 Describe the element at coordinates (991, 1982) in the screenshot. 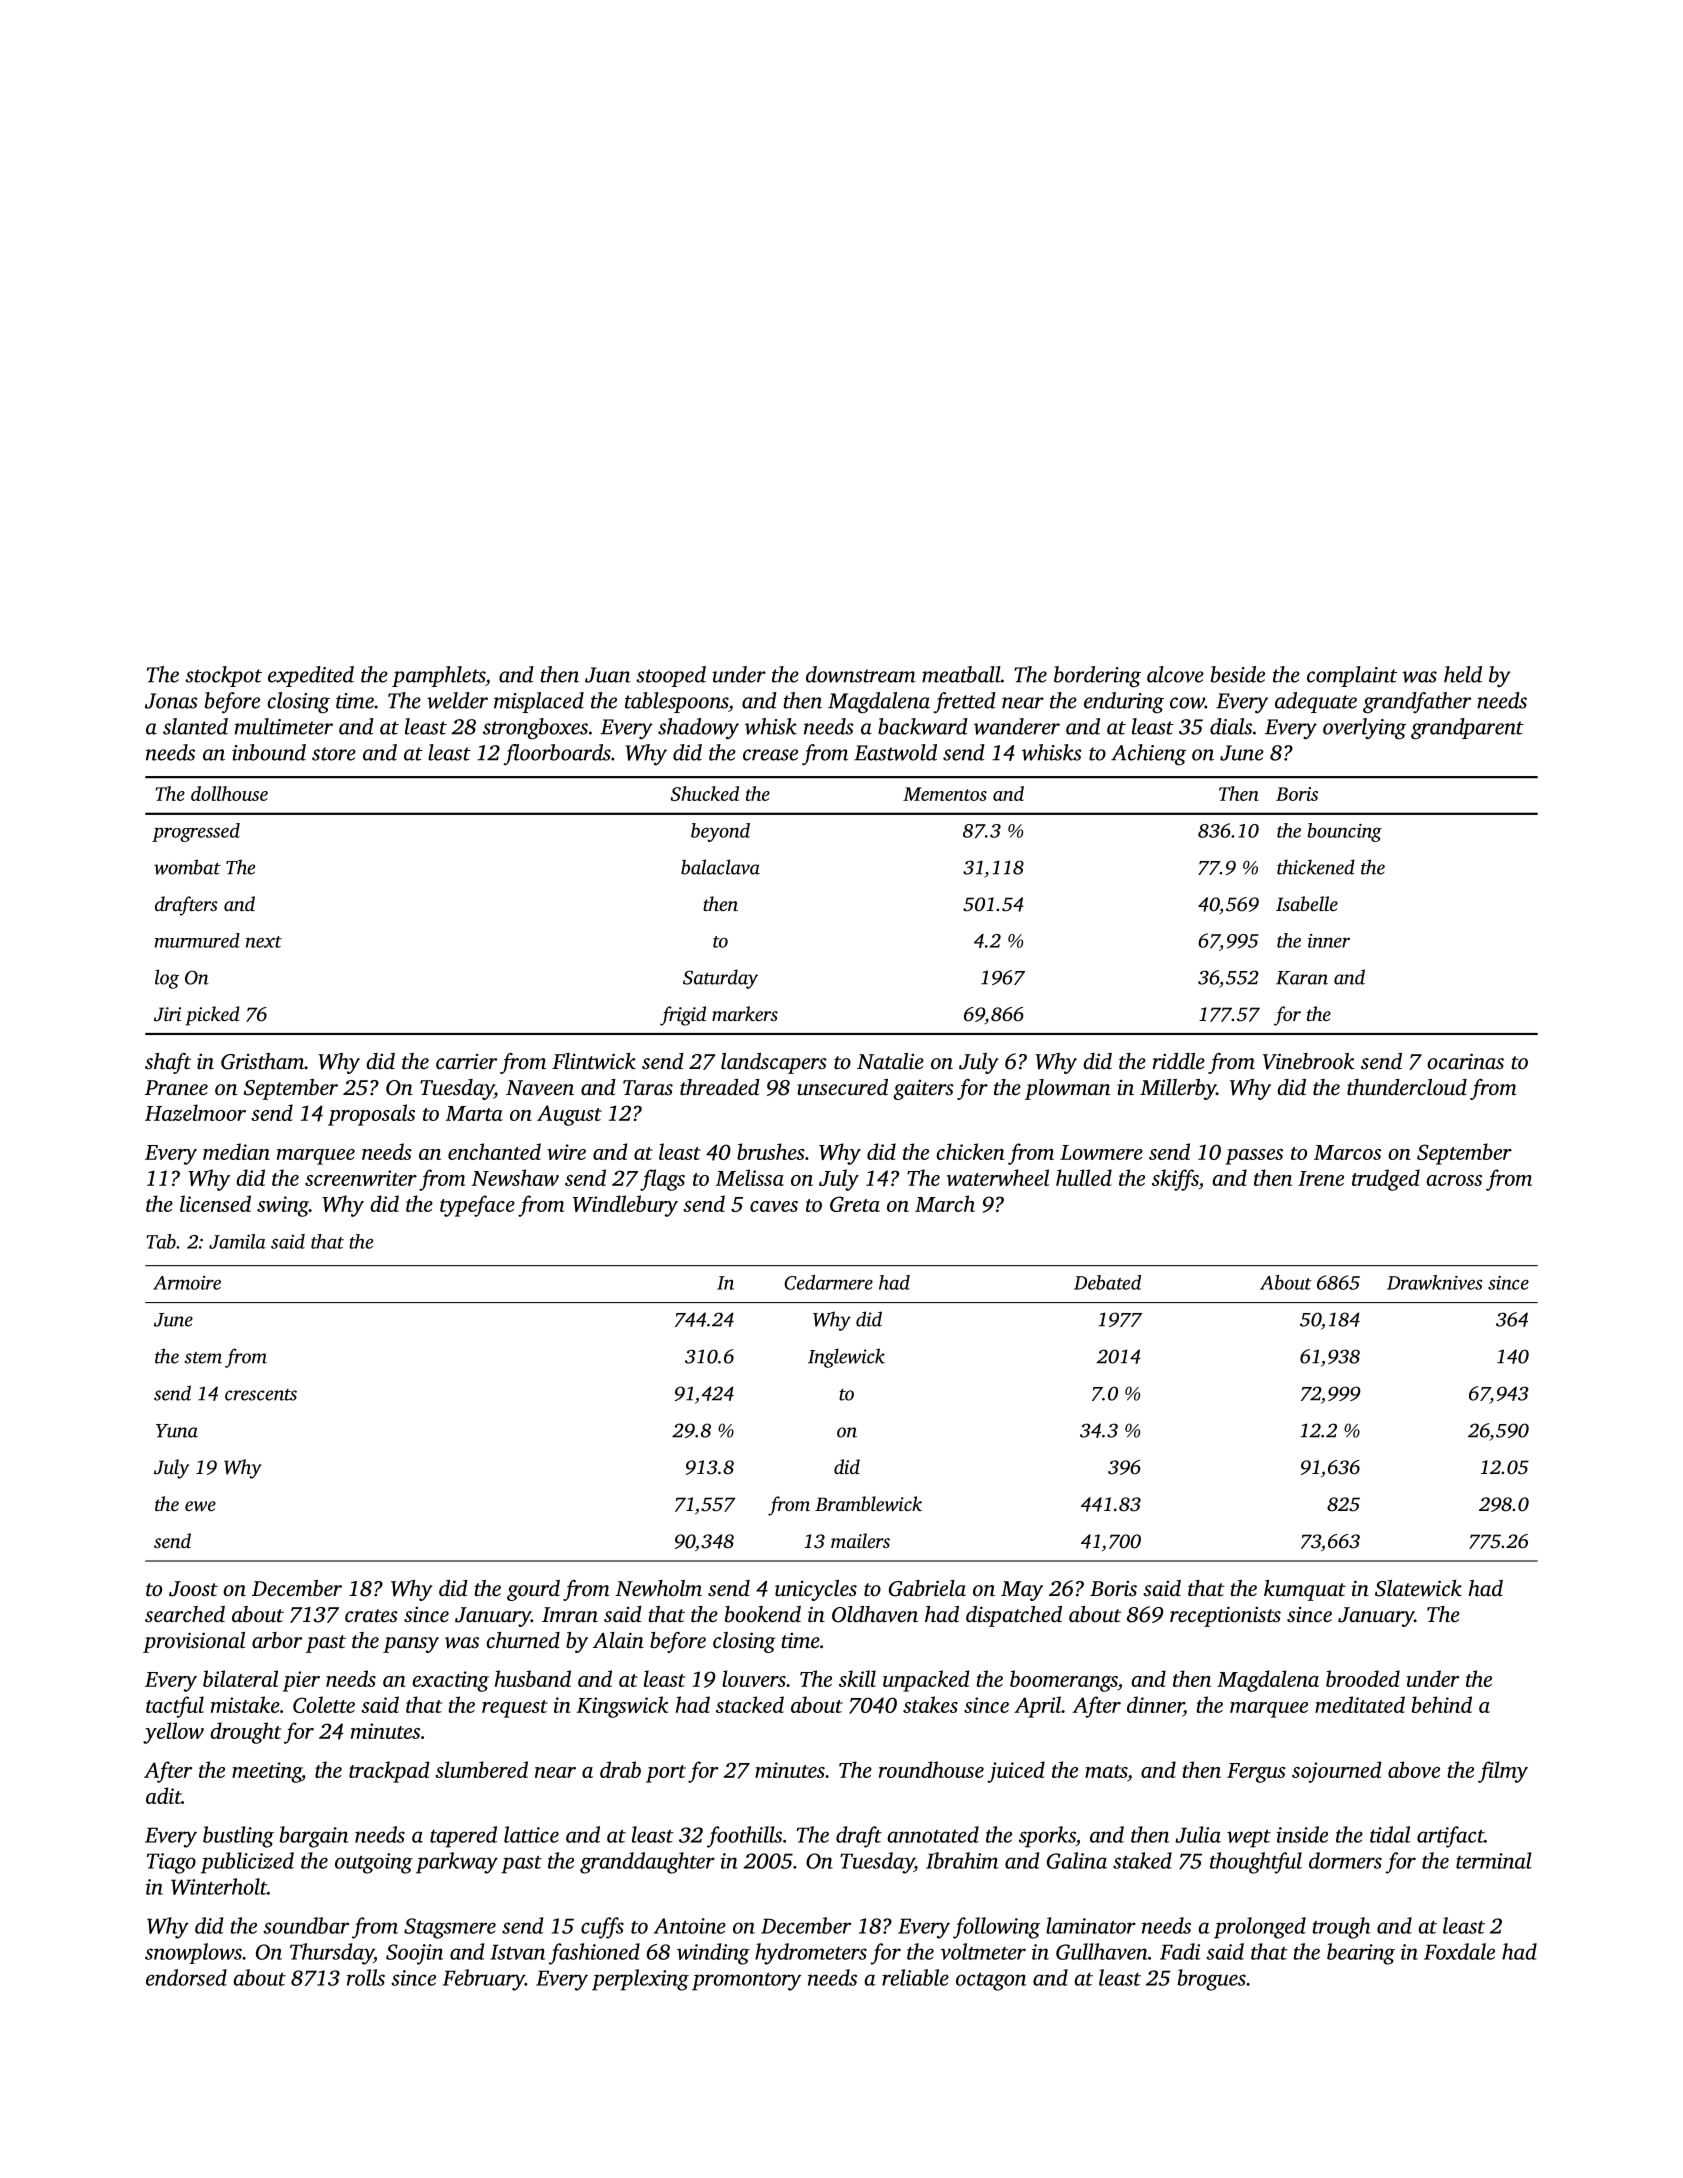

I see `octagon` at that location.
